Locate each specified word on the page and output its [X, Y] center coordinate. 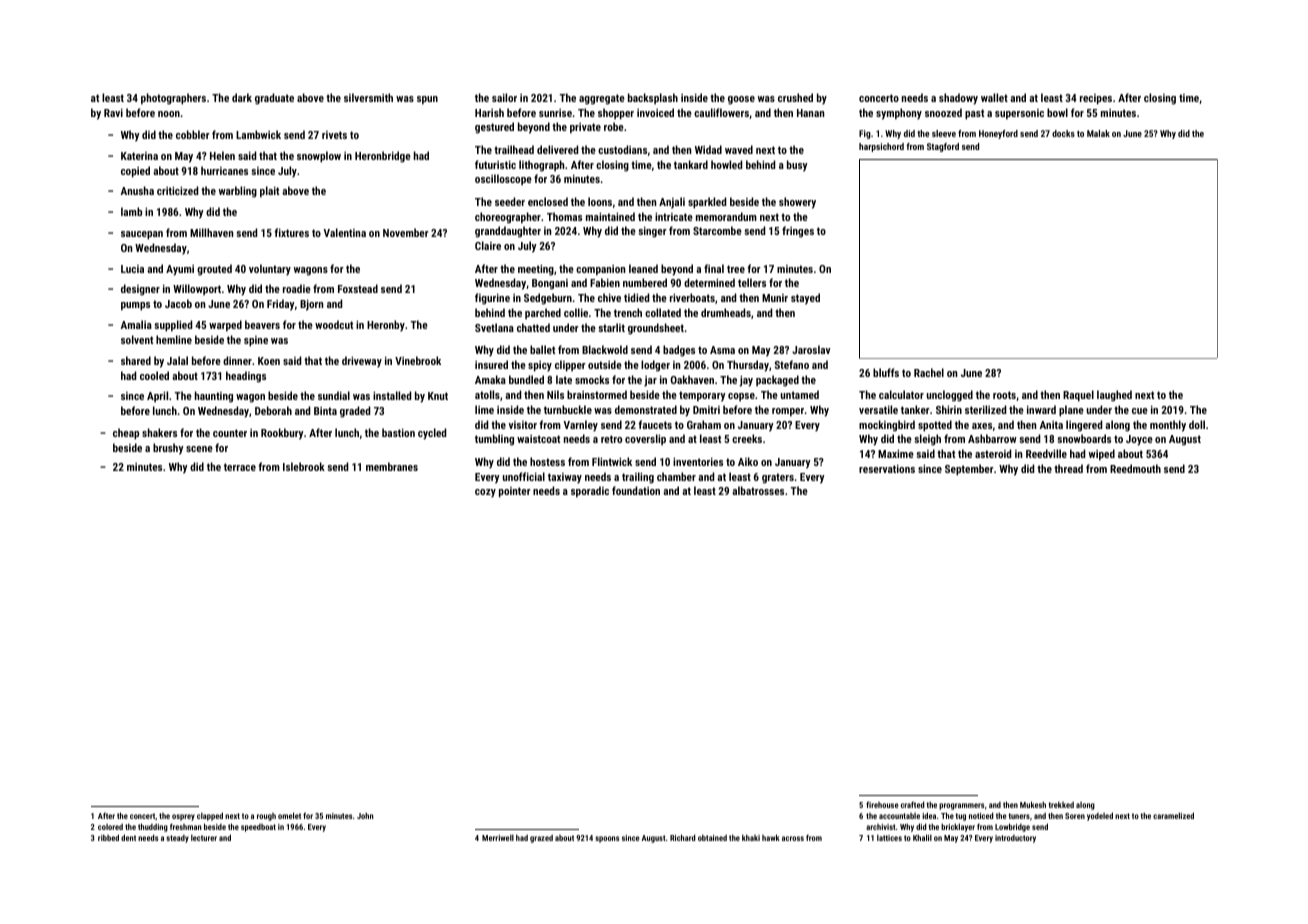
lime [484, 409]
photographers [173, 99]
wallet [994, 97]
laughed [1114, 396]
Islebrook [304, 466]
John [365, 815]
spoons [607, 839]
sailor [504, 97]
